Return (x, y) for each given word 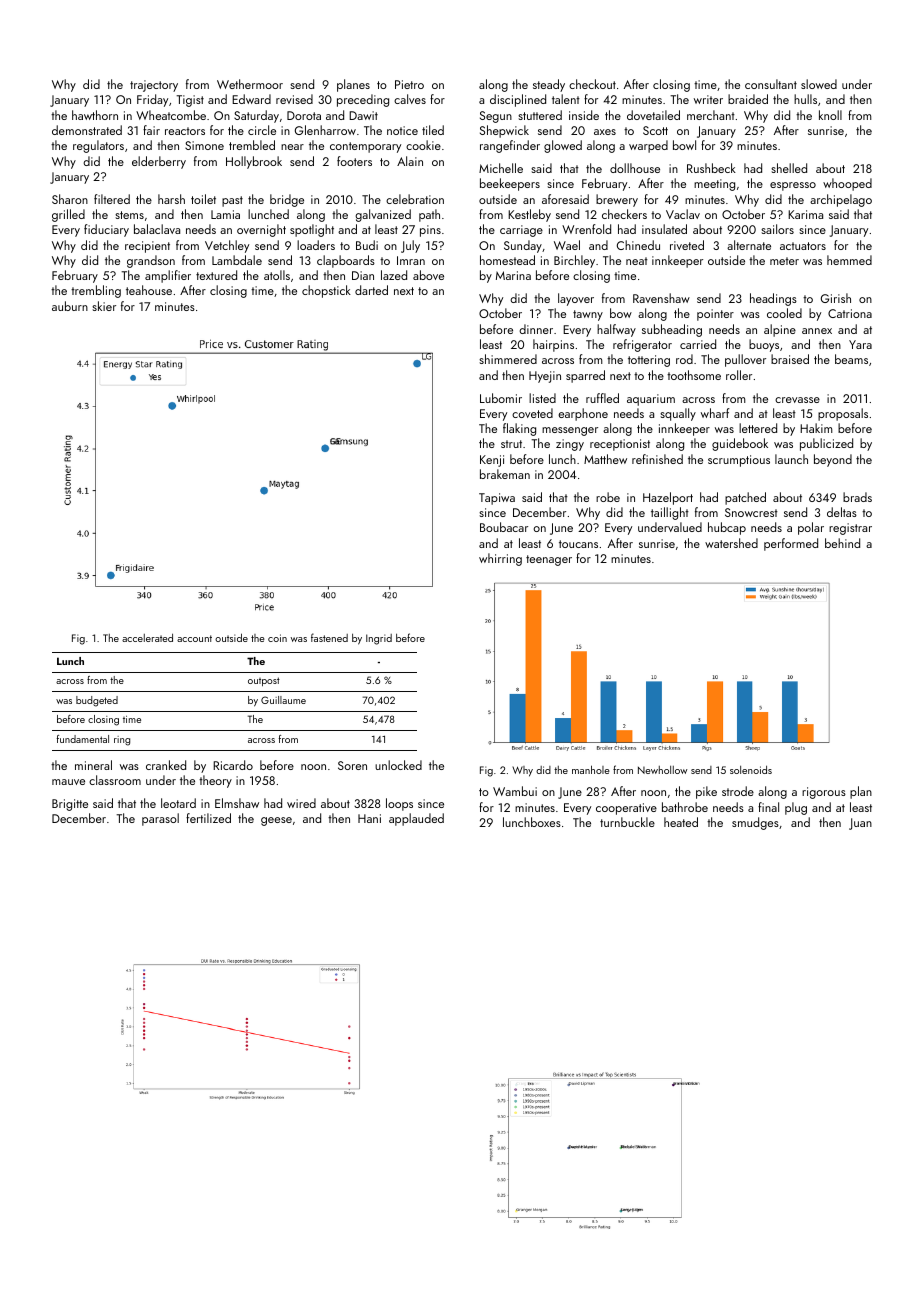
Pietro (409, 84)
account (194, 638)
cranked (166, 765)
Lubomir (501, 398)
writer (708, 99)
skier (104, 306)
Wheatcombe (171, 115)
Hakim (816, 428)
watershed (731, 543)
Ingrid (379, 639)
